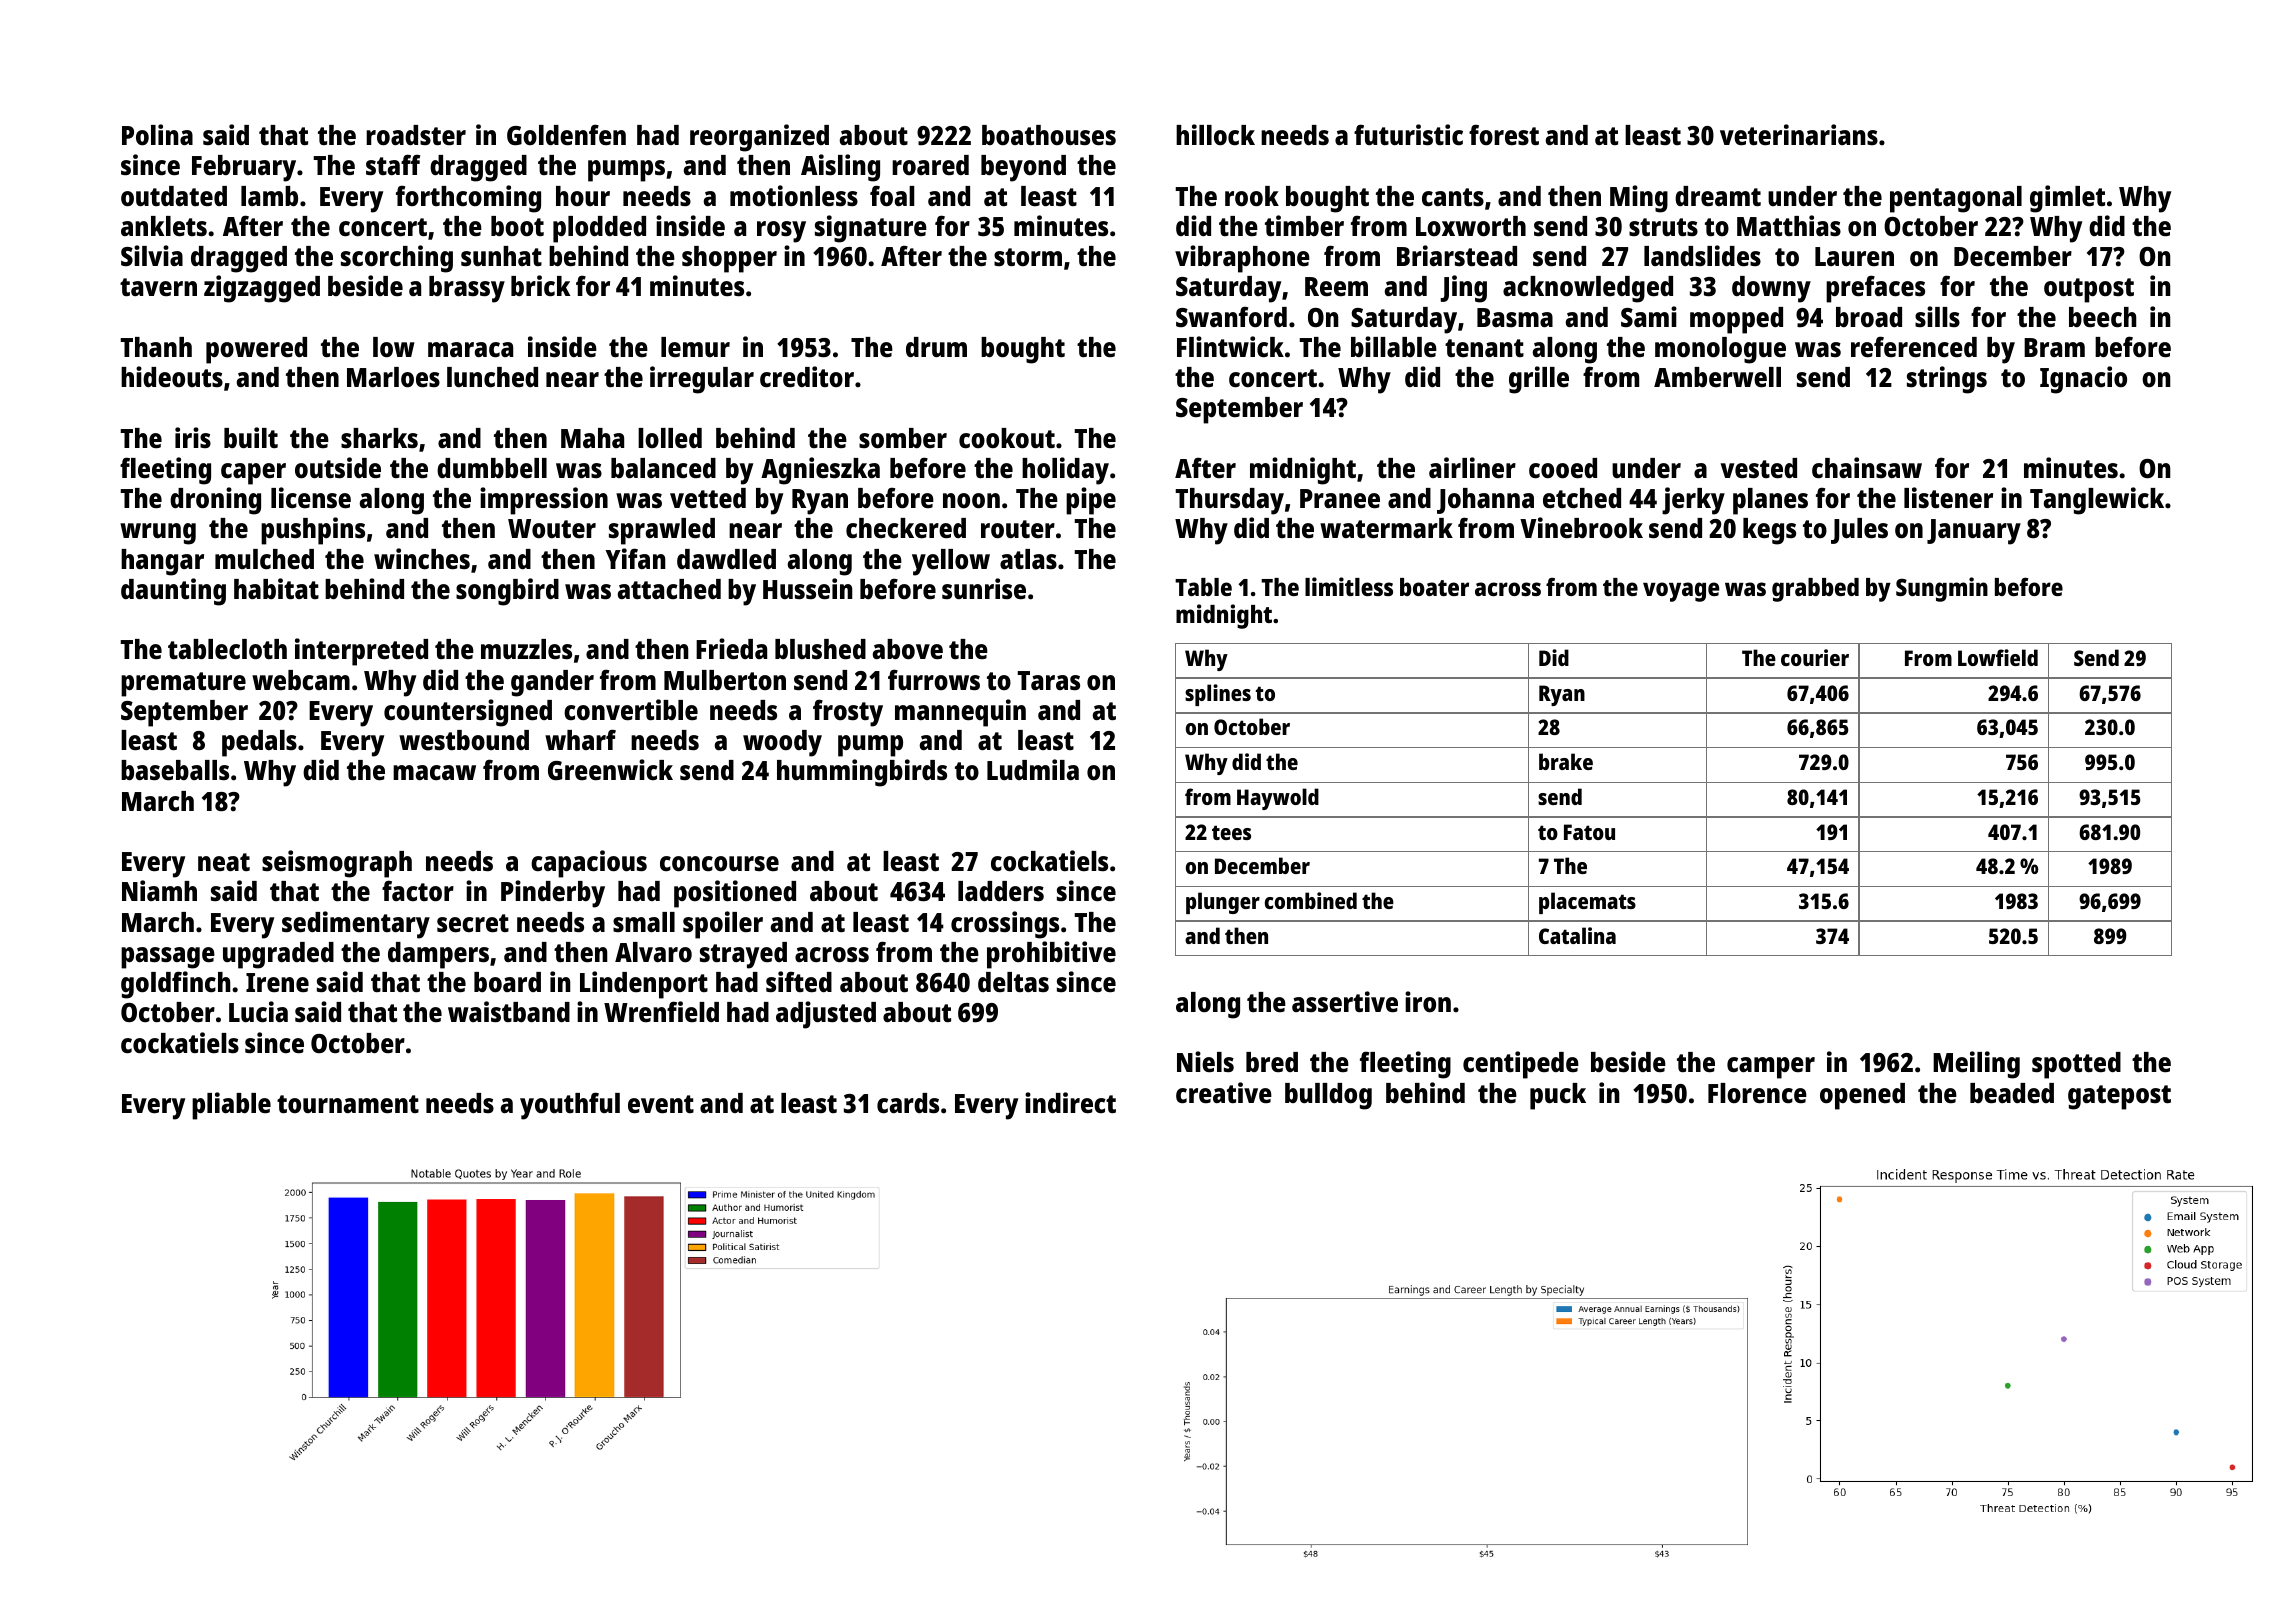  I want to click on futuristic, so click(1408, 134).
